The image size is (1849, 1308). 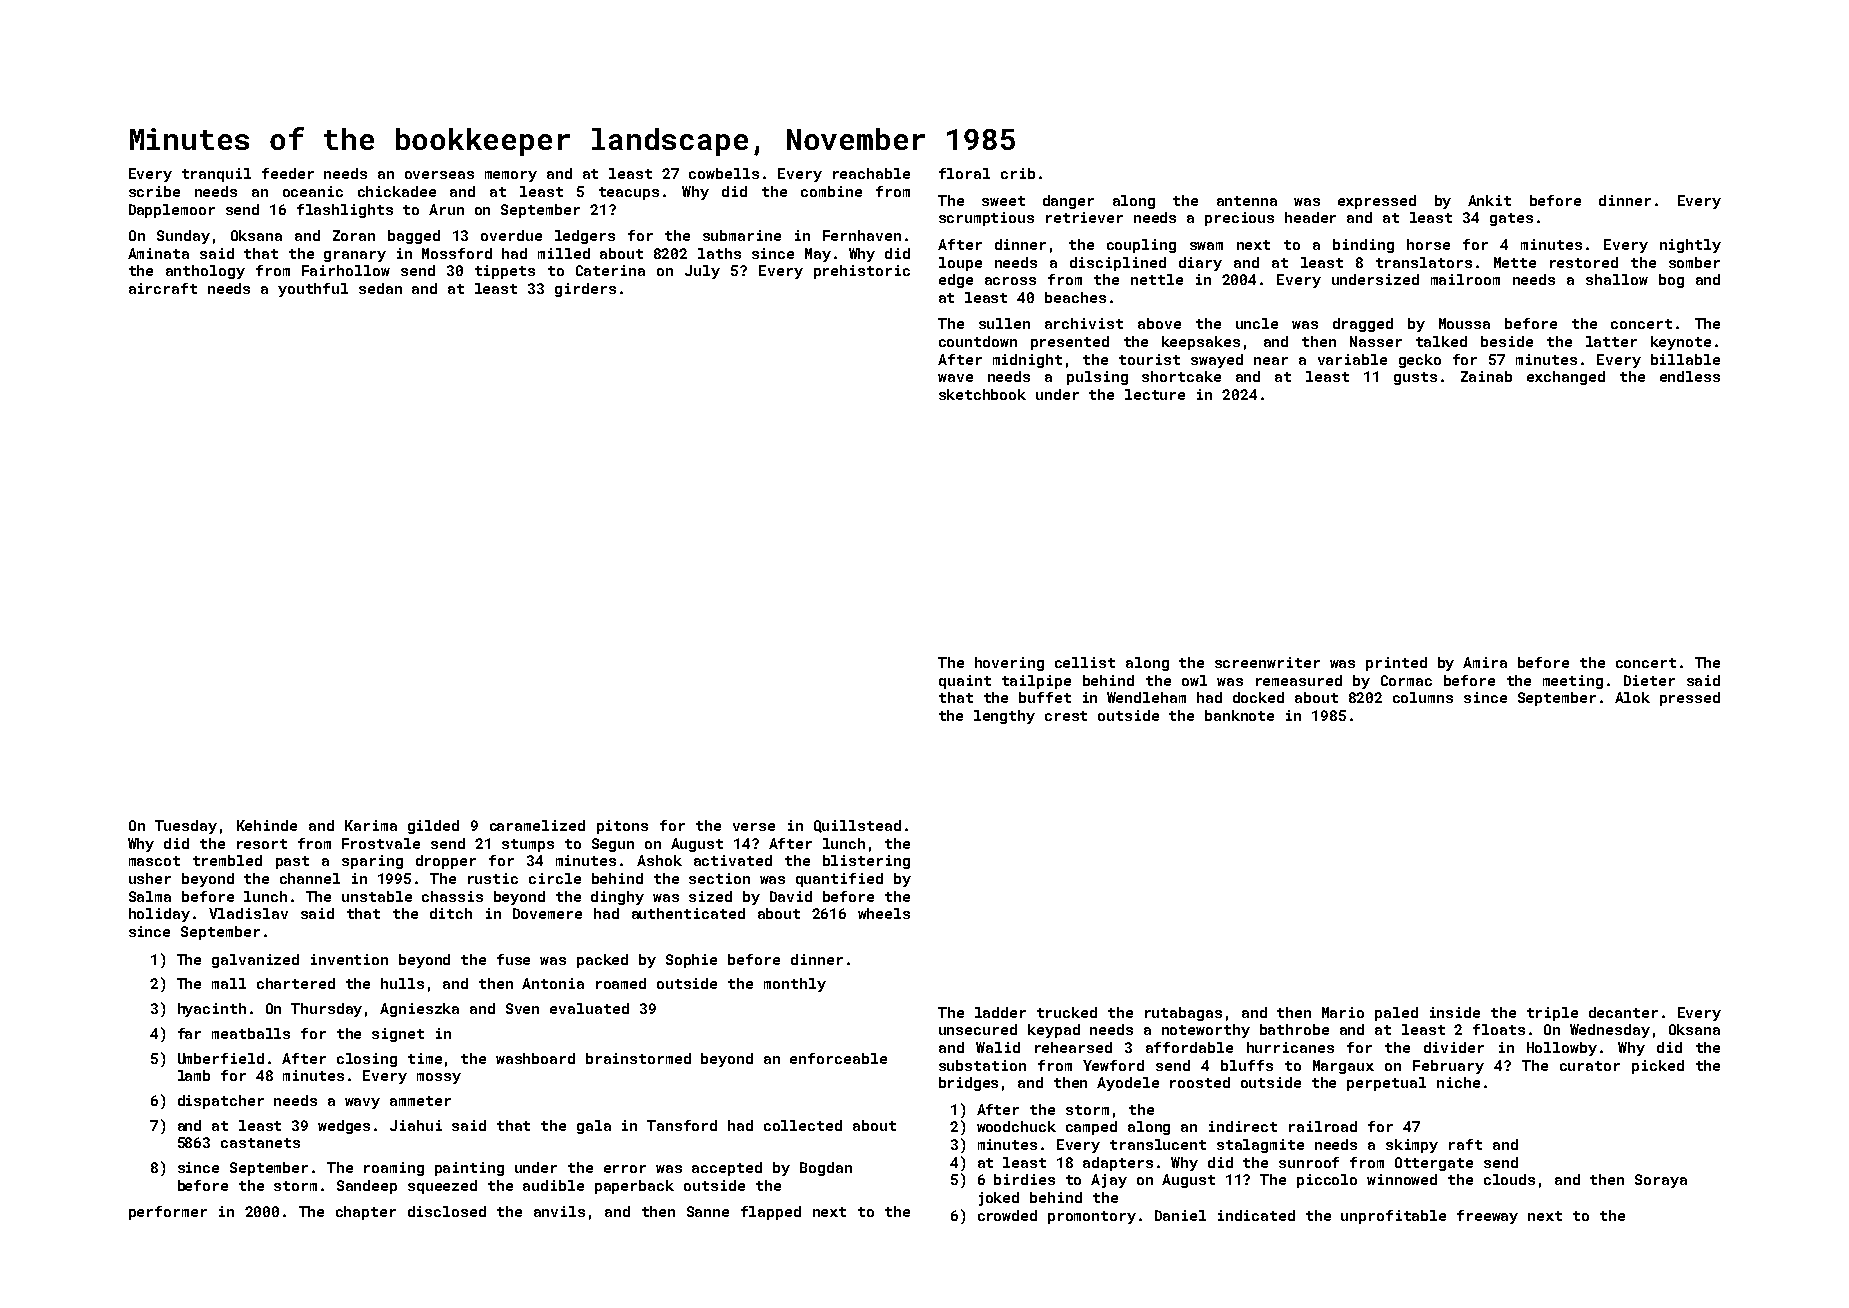 I want to click on Ankit, so click(x=1489, y=200).
